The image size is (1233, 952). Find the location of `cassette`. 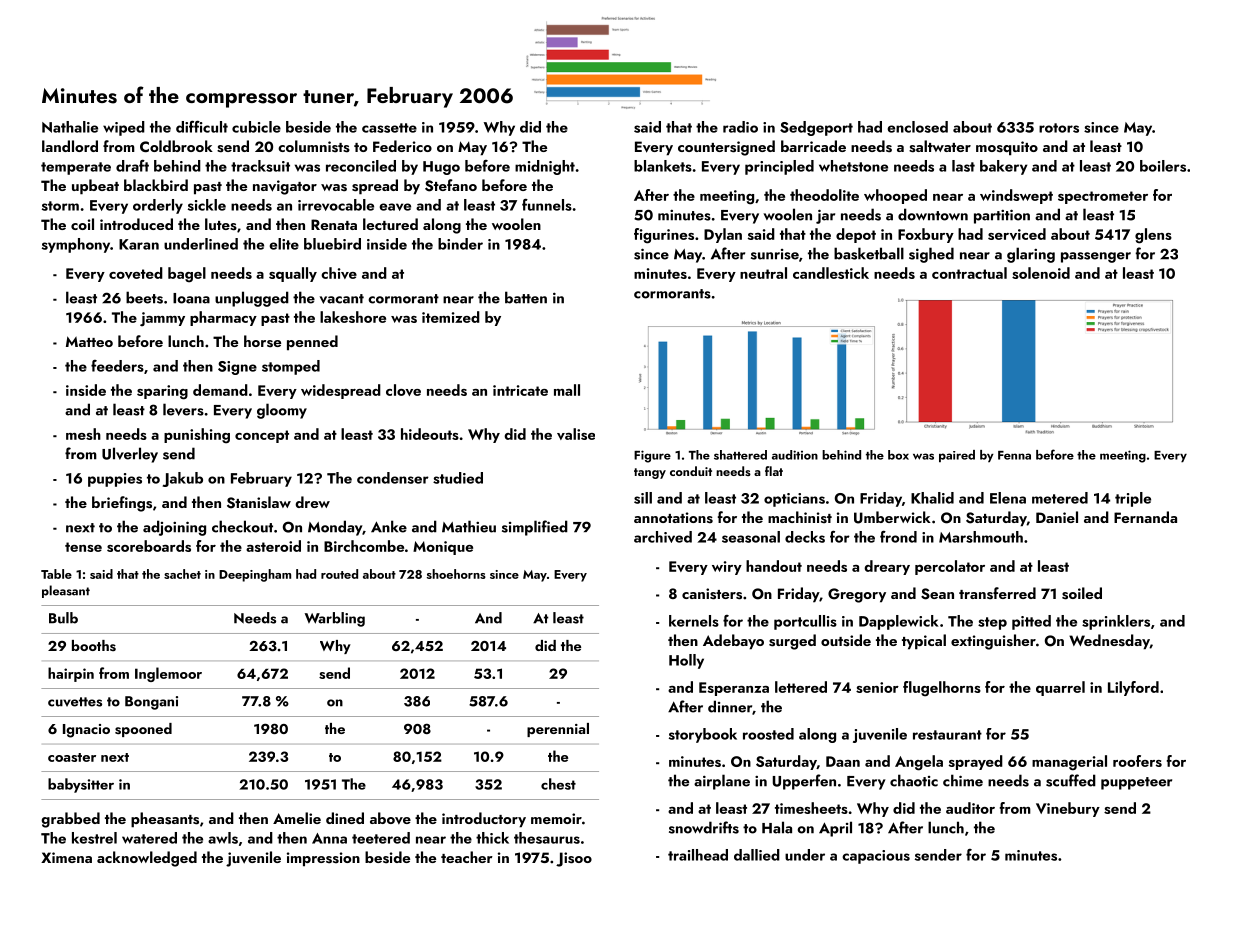

cassette is located at coordinates (389, 128).
